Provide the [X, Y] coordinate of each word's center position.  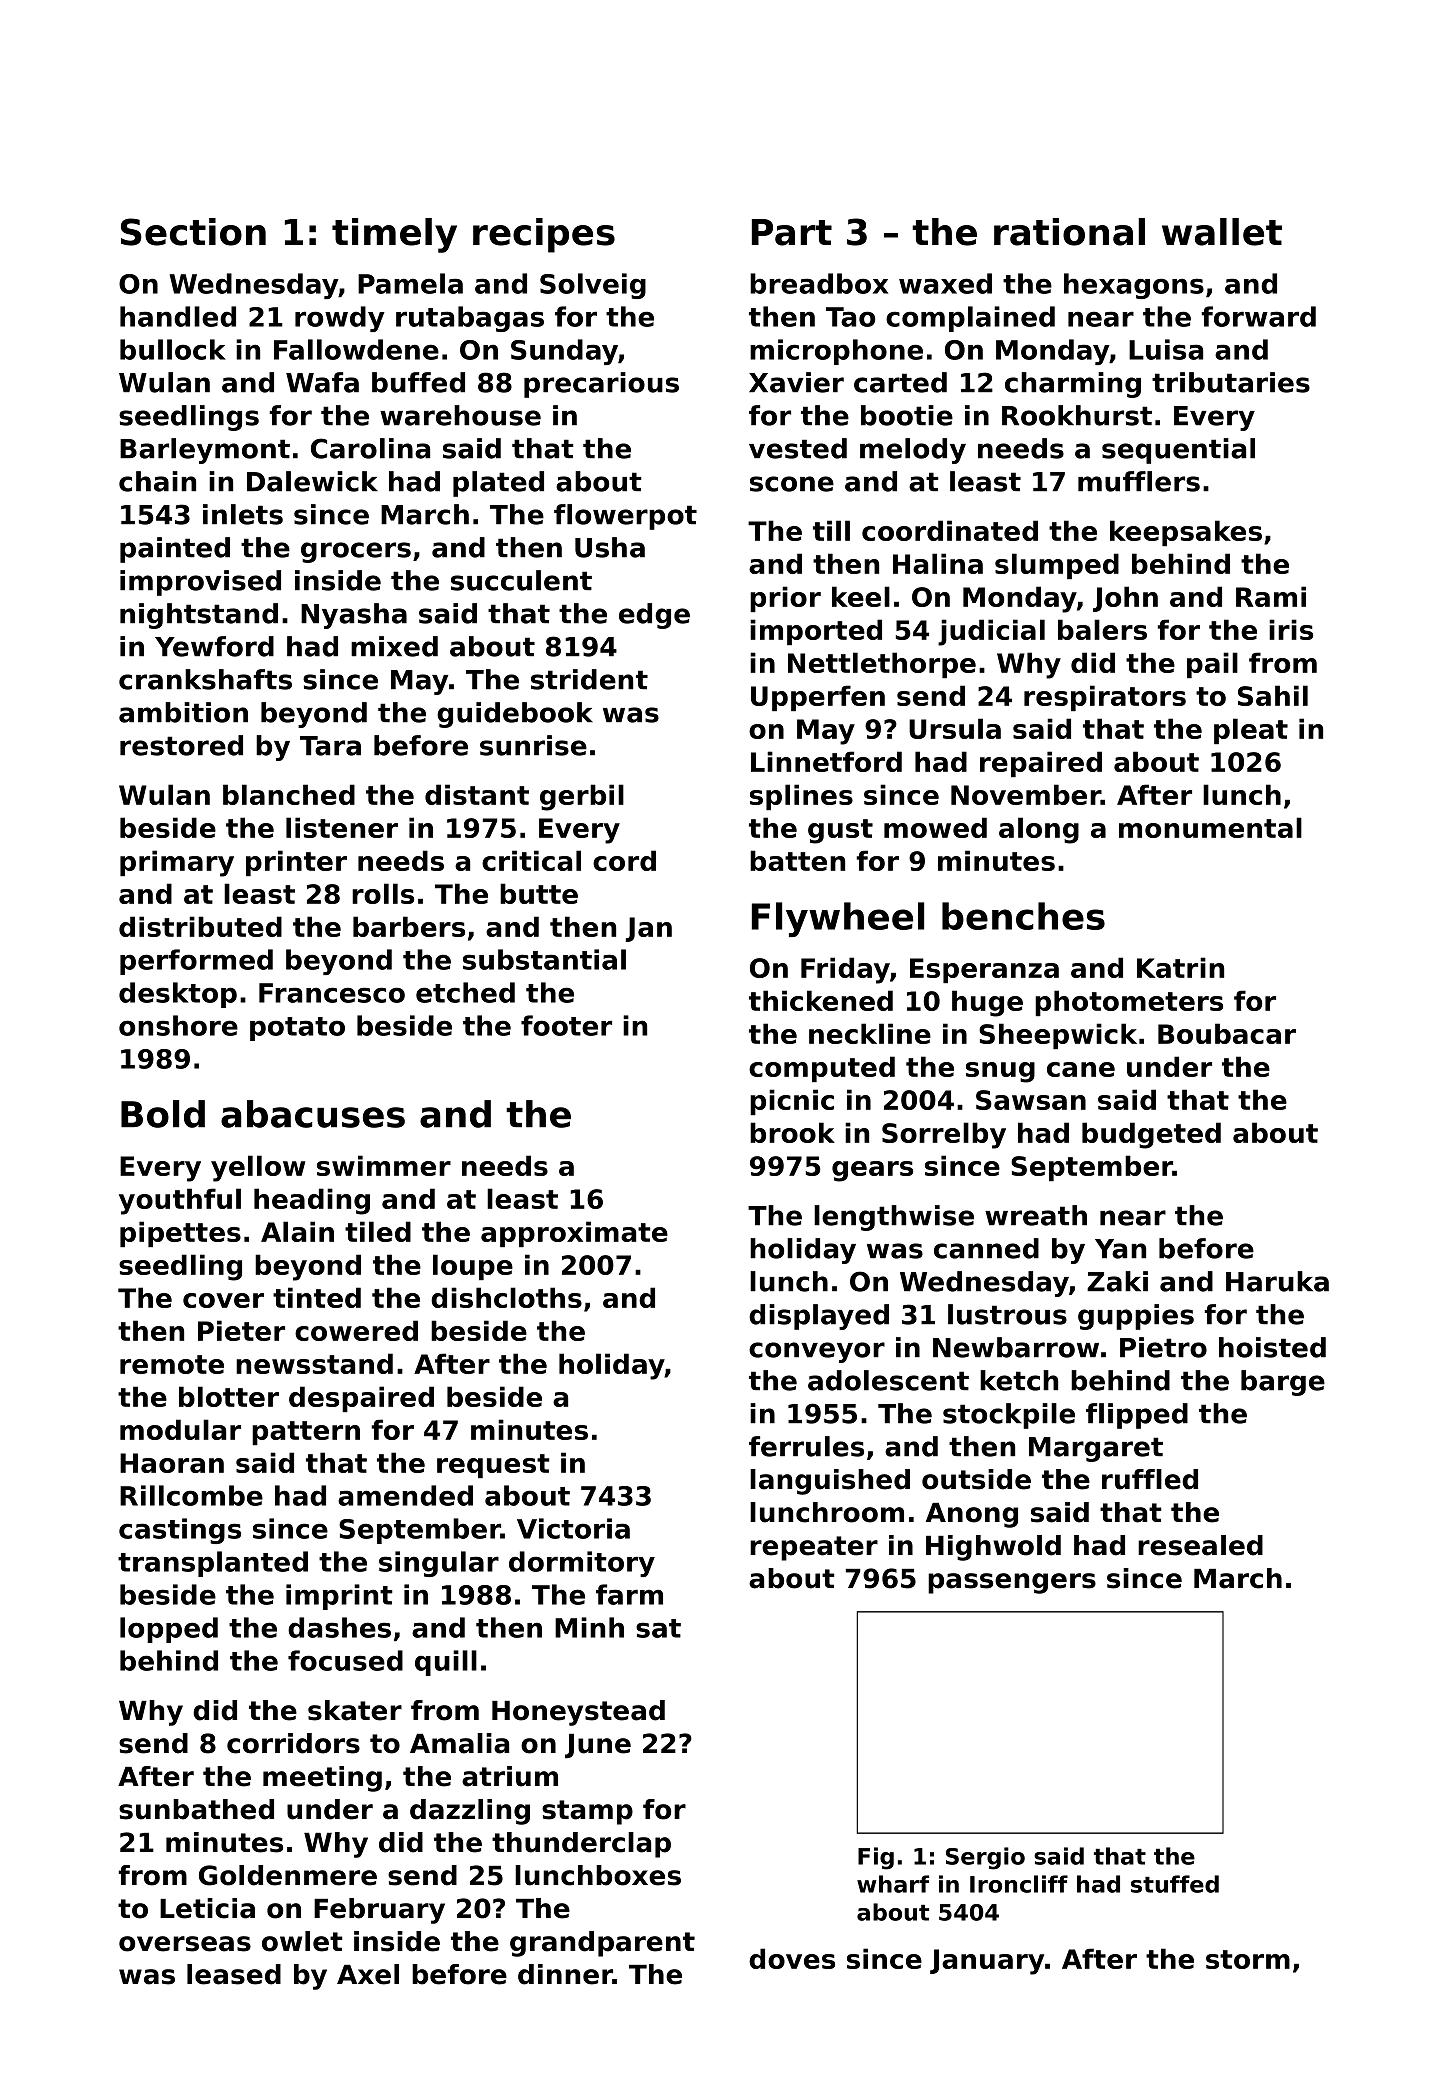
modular [180, 1429]
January [987, 1962]
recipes [544, 235]
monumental [1210, 827]
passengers [1012, 1583]
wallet [1222, 232]
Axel [368, 1974]
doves [792, 1958]
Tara [330, 746]
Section [193, 232]
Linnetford [826, 761]
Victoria [573, 1528]
